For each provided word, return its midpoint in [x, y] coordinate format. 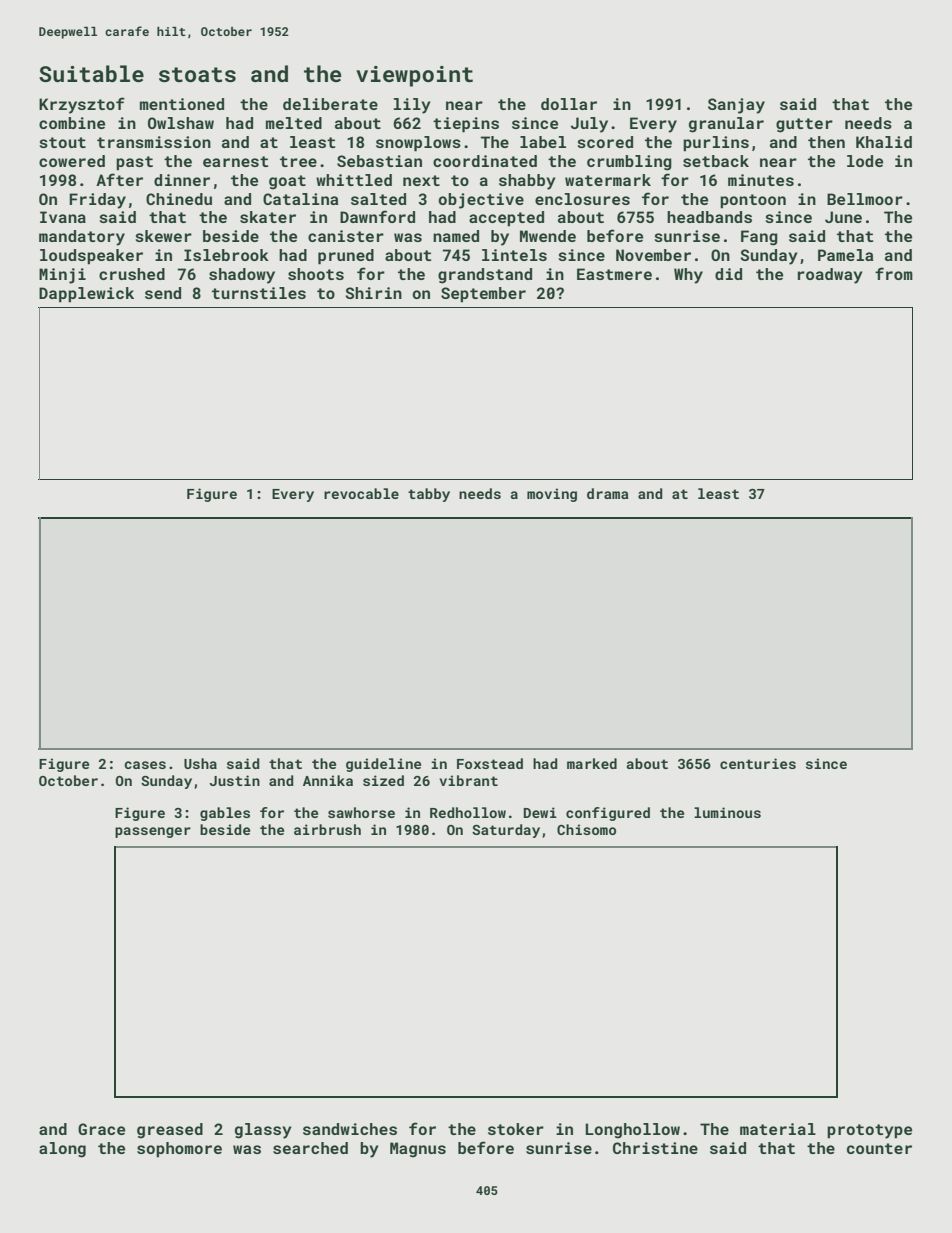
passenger [153, 832]
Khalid [884, 142]
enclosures [582, 199]
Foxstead [490, 763]
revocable [361, 493]
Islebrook [226, 255]
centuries [758, 763]
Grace [101, 1129]
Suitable [91, 73]
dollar [569, 104]
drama [608, 493]
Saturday [506, 831]
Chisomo [586, 829]
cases [145, 765]
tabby [429, 495]
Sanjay [736, 106]
